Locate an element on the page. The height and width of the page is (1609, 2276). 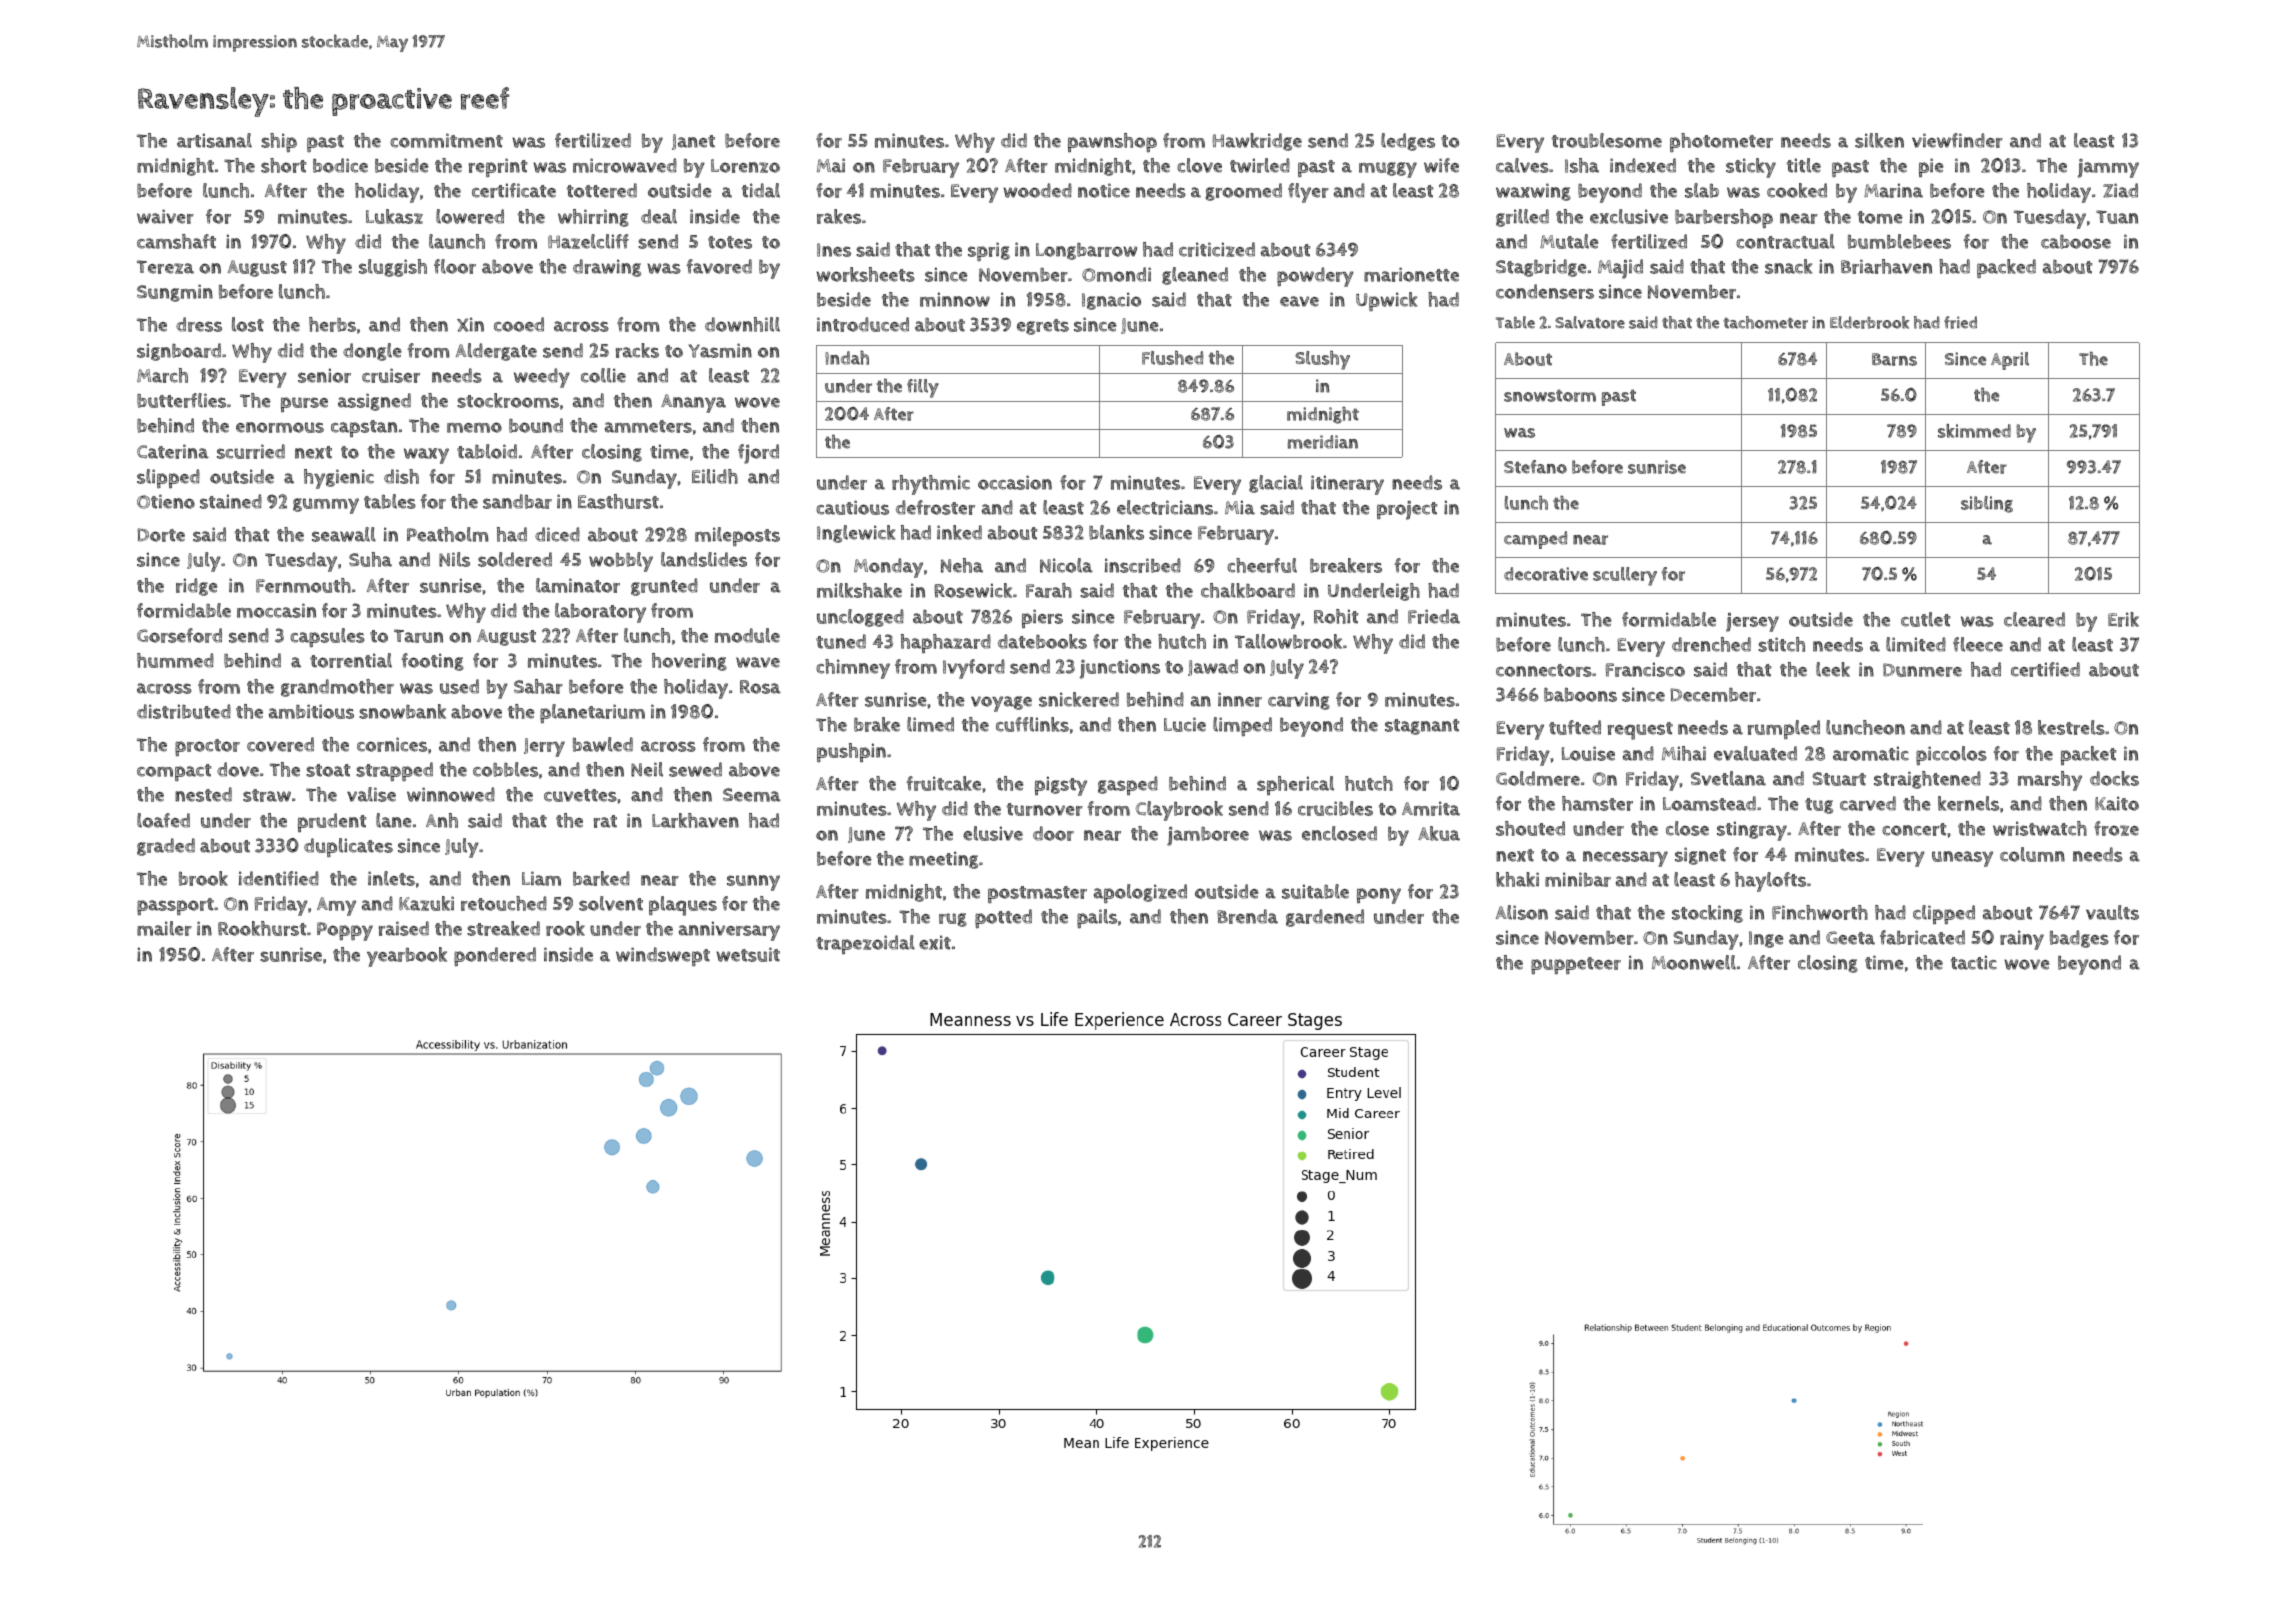
bawled is located at coordinates (603, 744).
